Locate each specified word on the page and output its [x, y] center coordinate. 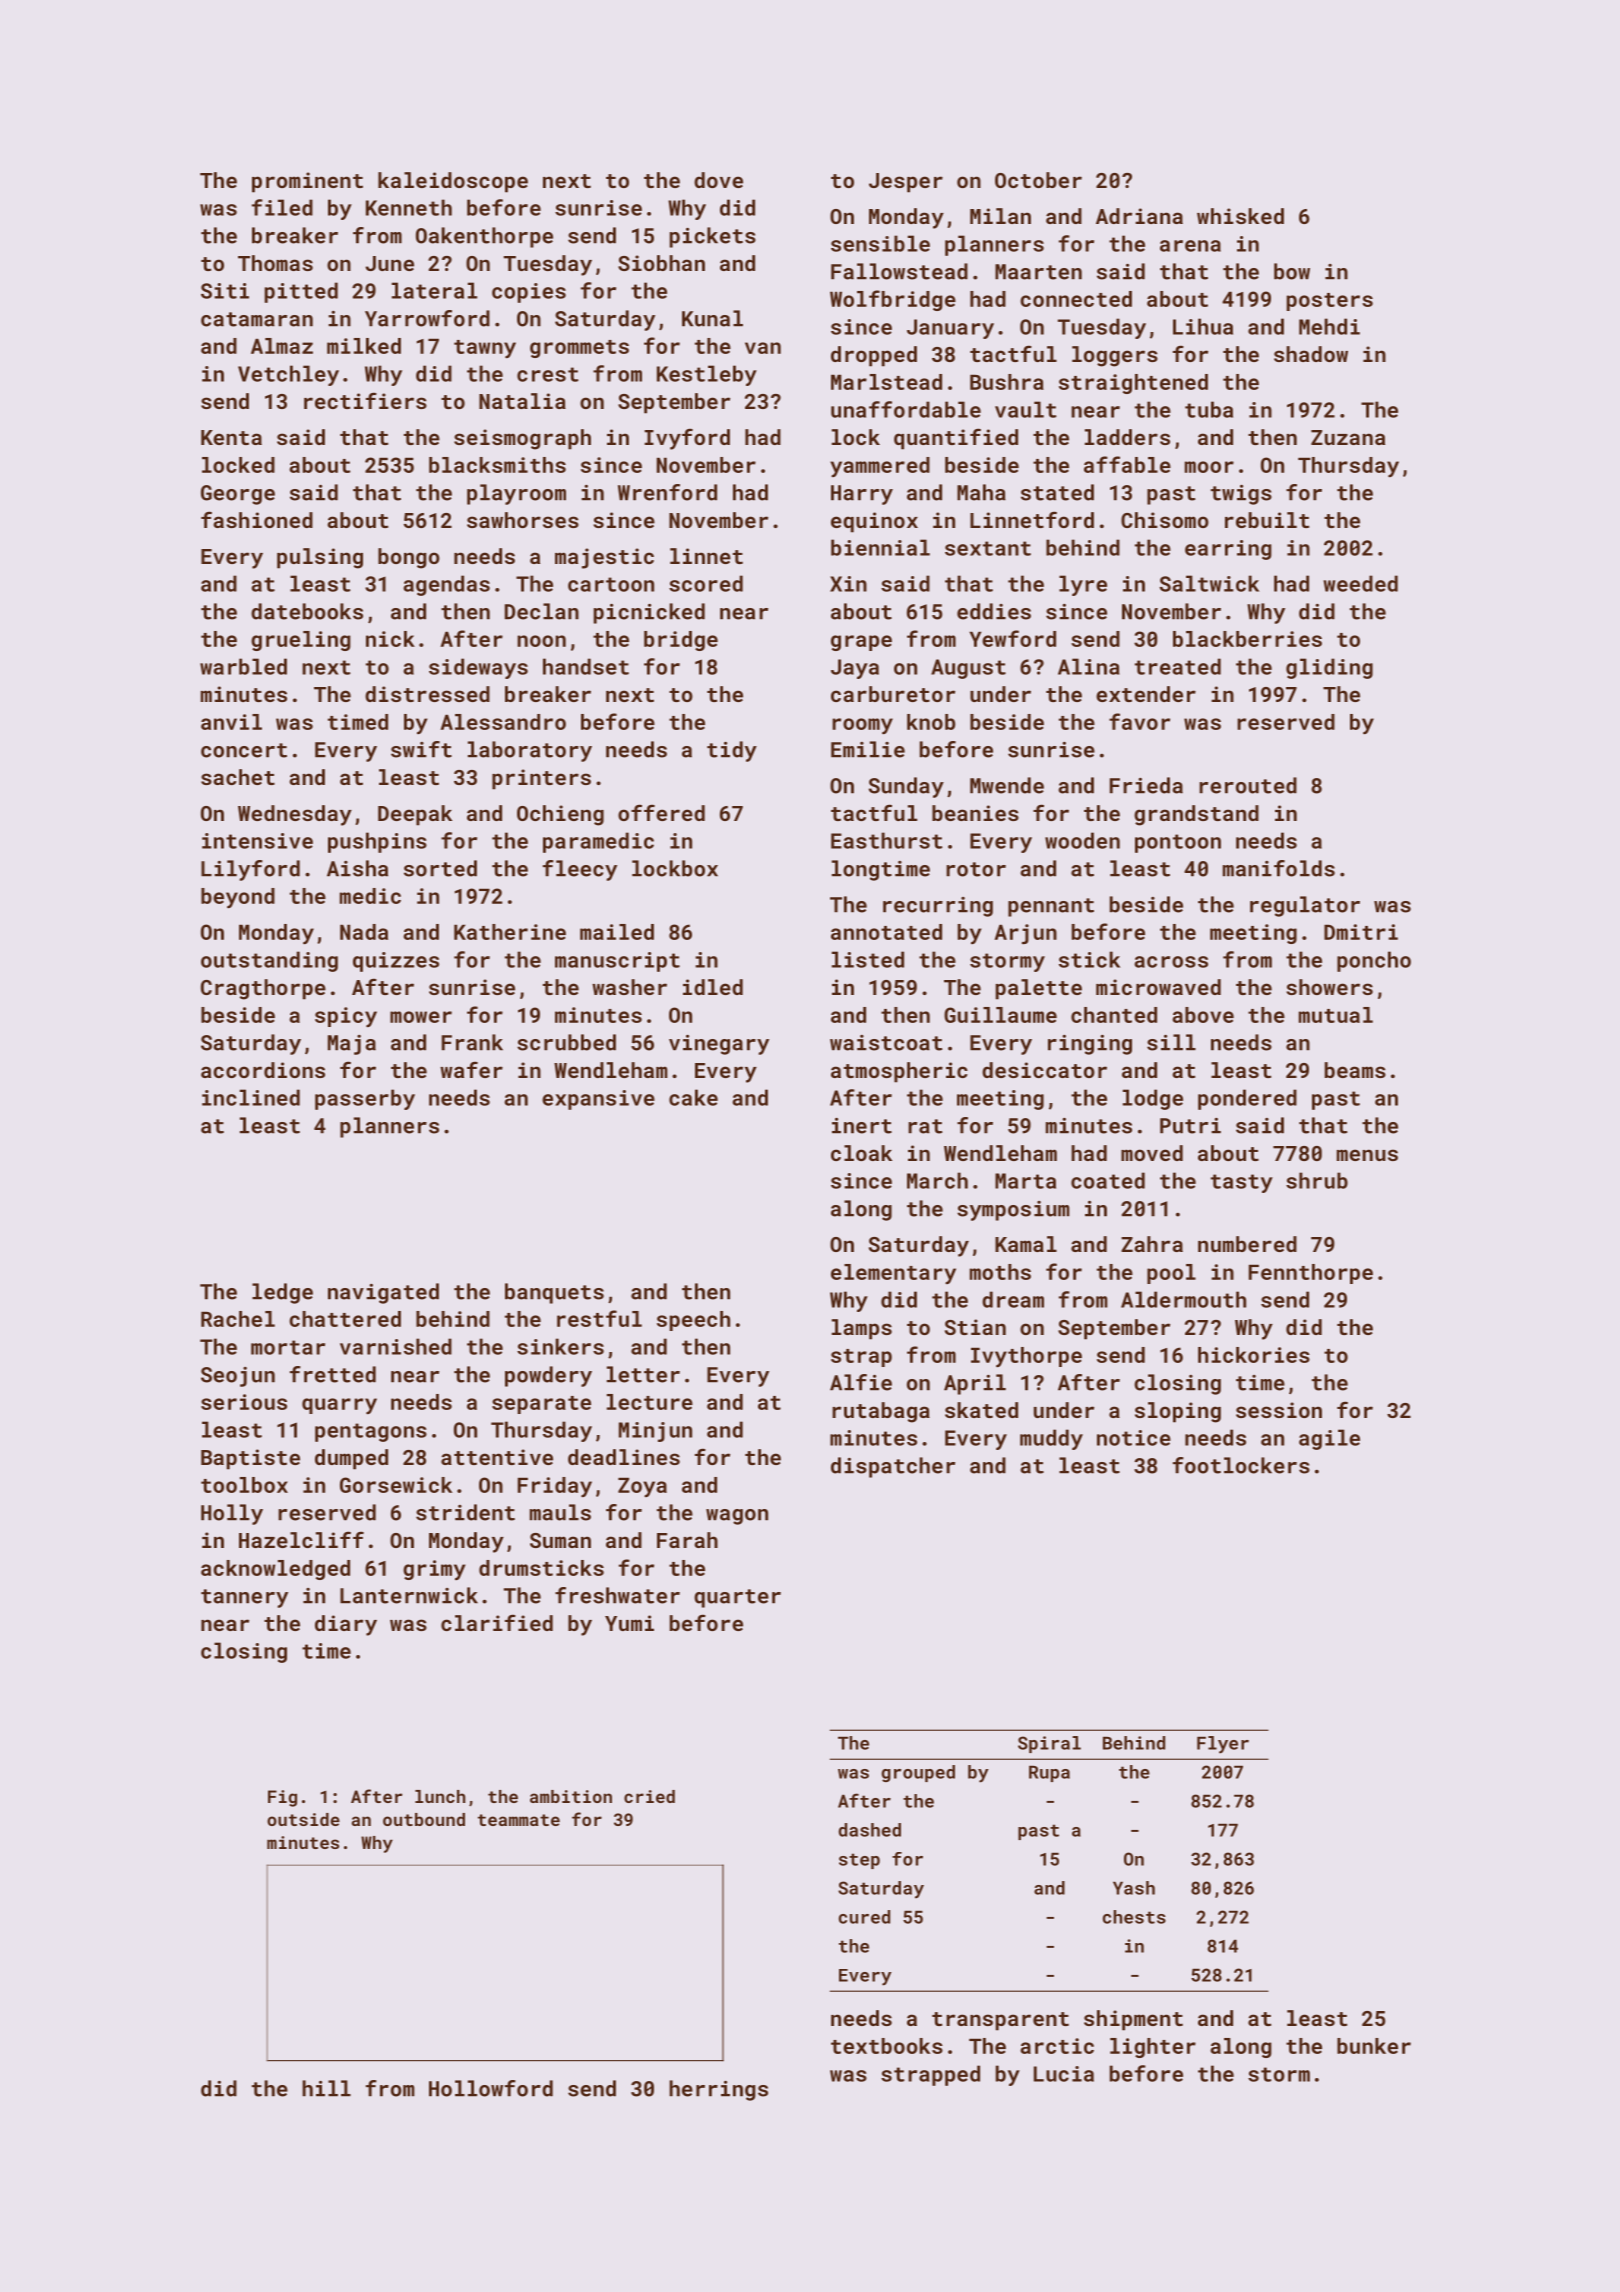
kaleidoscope [453, 182]
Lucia [1064, 2074]
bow [1292, 271]
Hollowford [491, 2088]
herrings [718, 2090]
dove [718, 180]
